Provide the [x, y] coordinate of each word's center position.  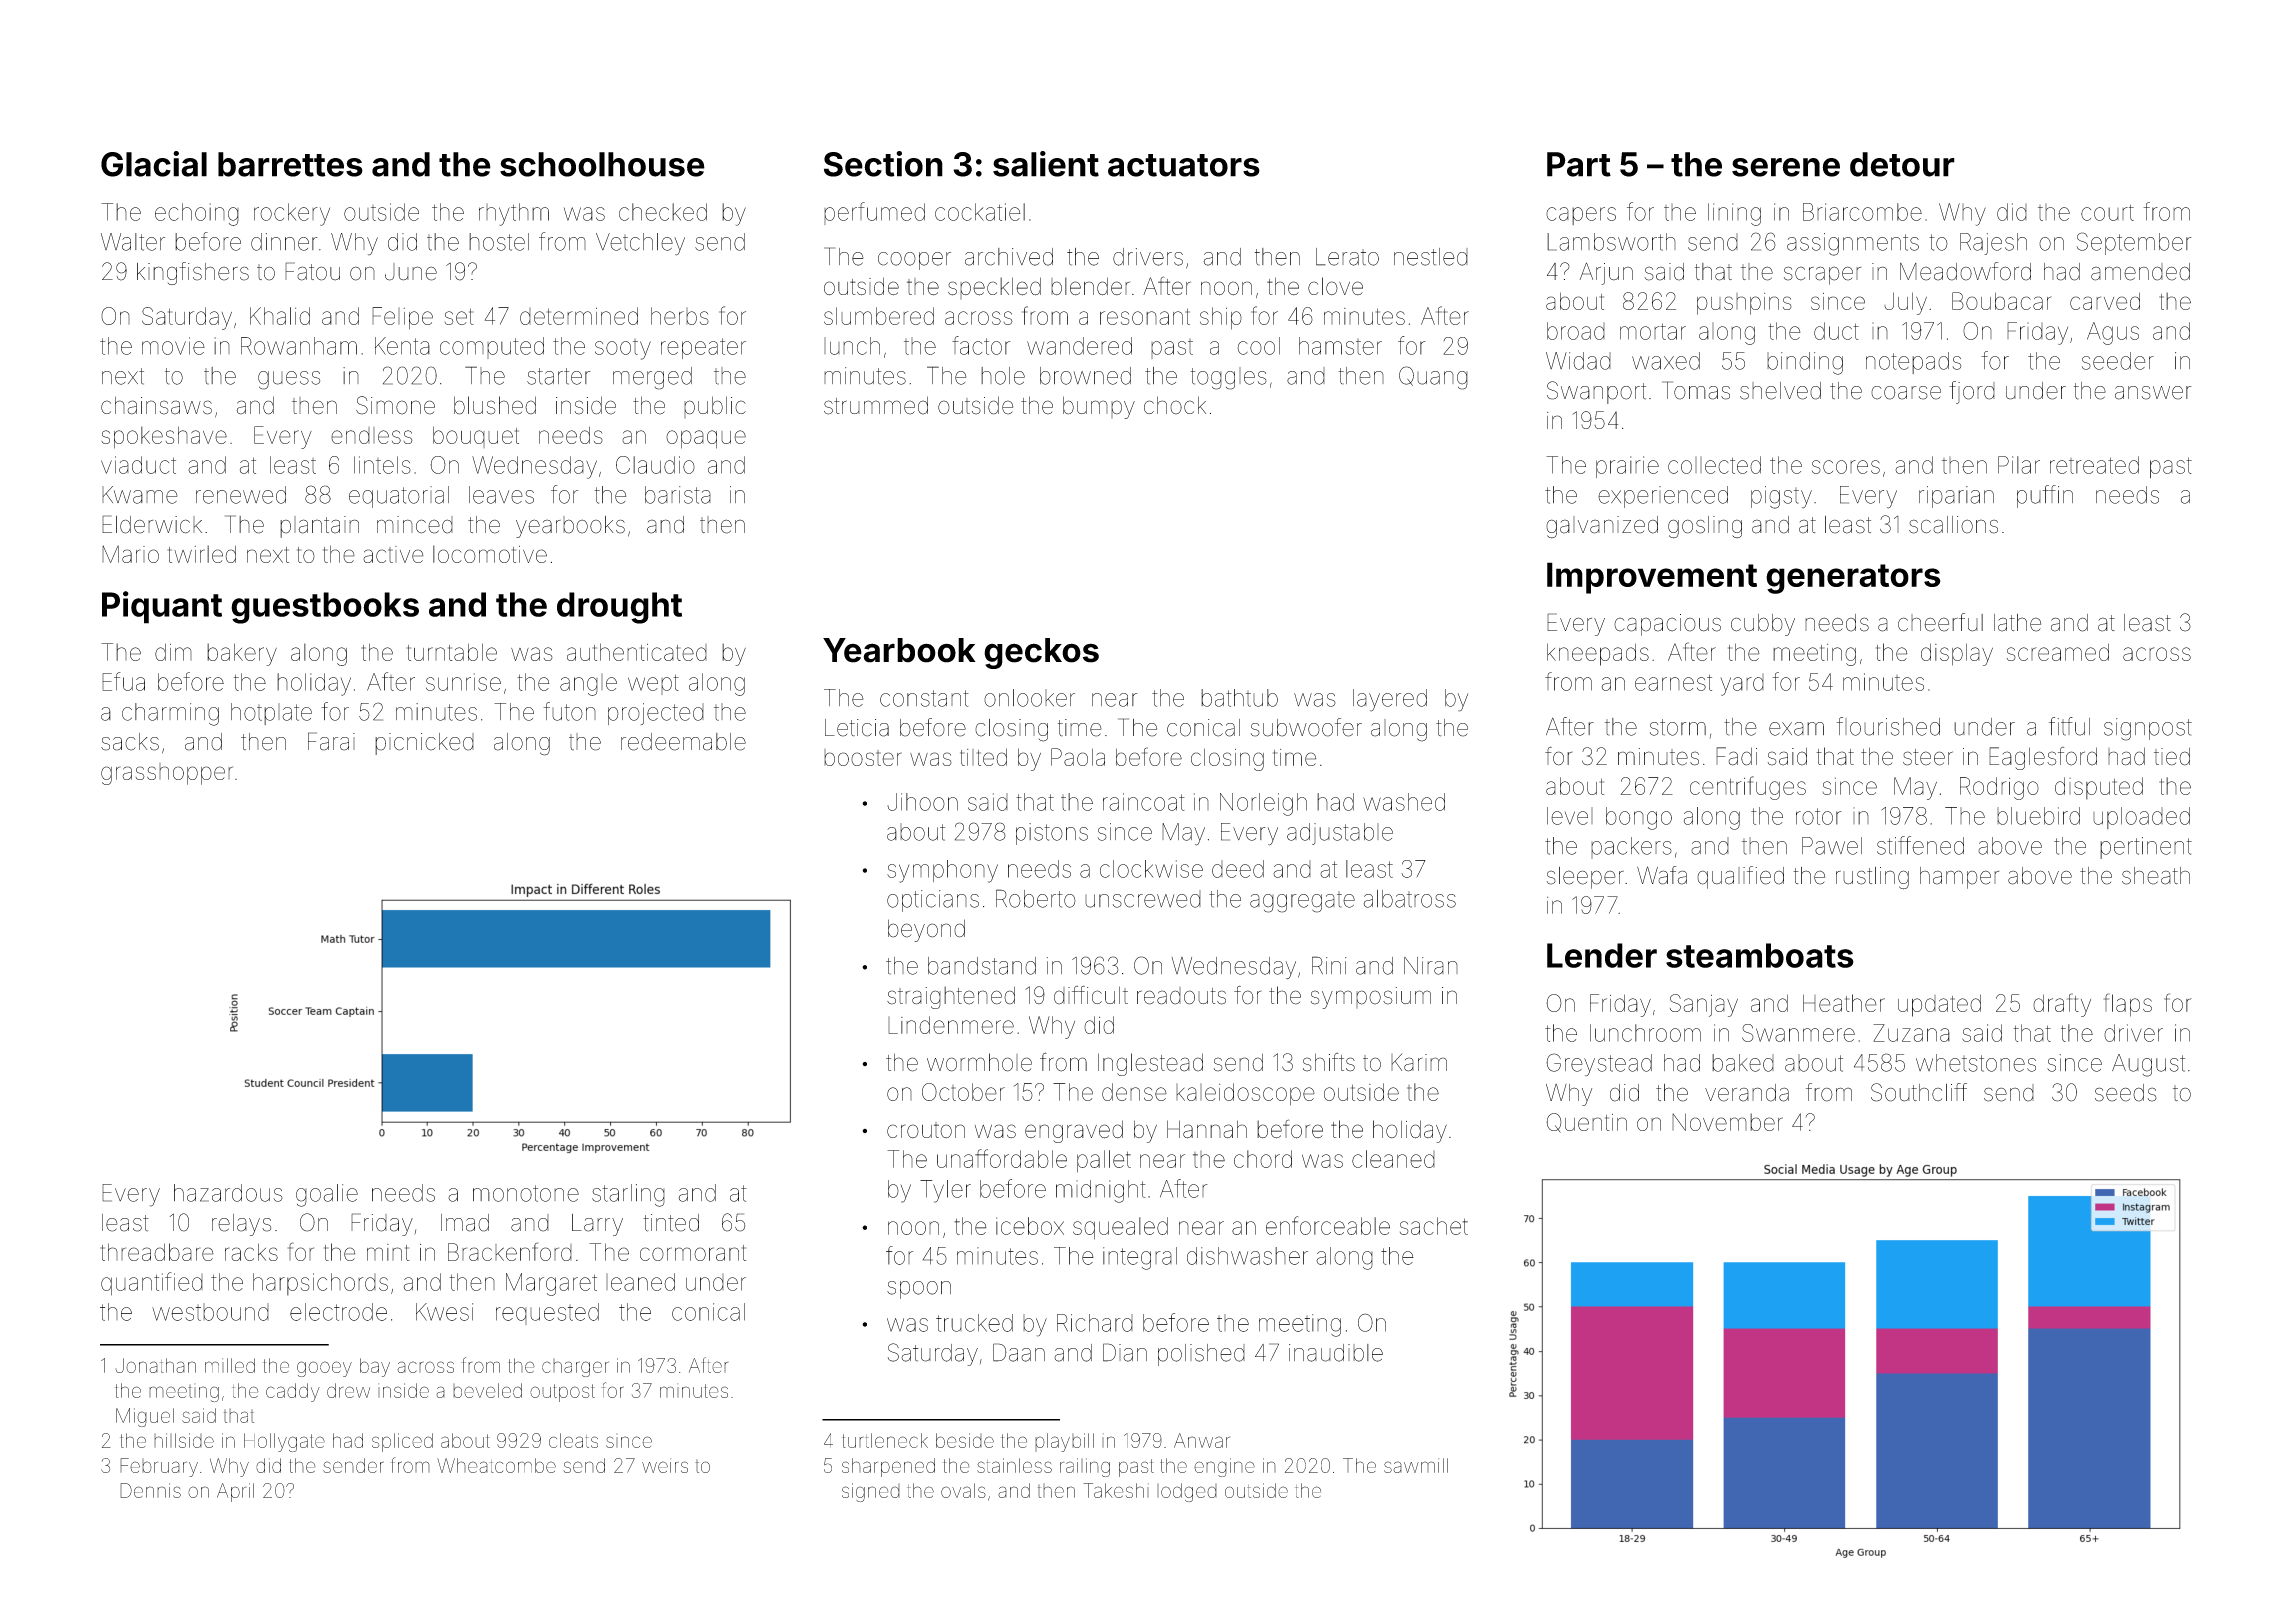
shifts [1329, 1062]
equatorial [399, 497]
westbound [210, 1312]
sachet [1434, 1226]
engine [1224, 1467]
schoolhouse [602, 164]
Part [1579, 164]
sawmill [1416, 1465]
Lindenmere [951, 1025]
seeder [2118, 361]
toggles [1228, 378]
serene [1786, 167]
